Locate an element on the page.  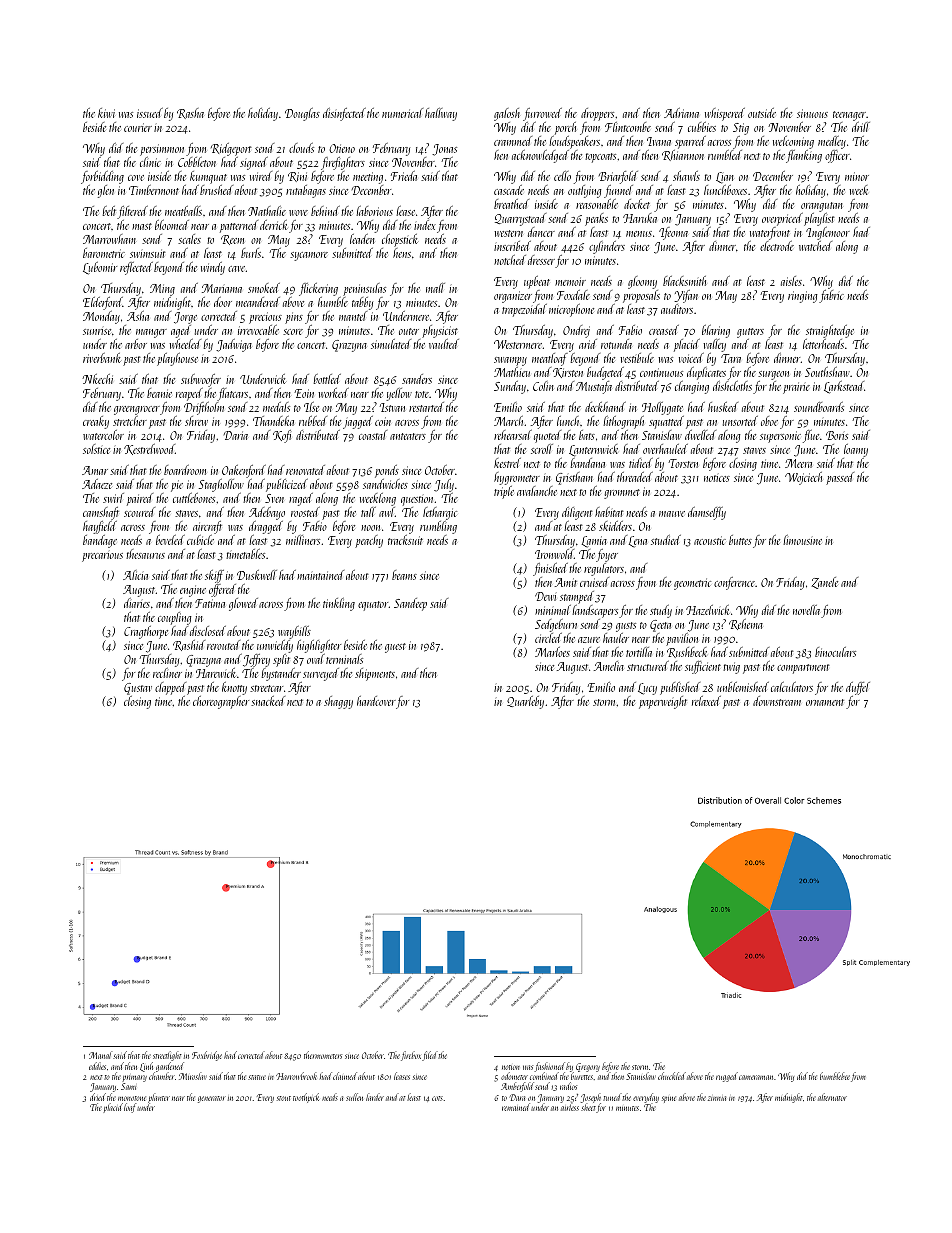
dried is located at coordinates (98, 1097).
